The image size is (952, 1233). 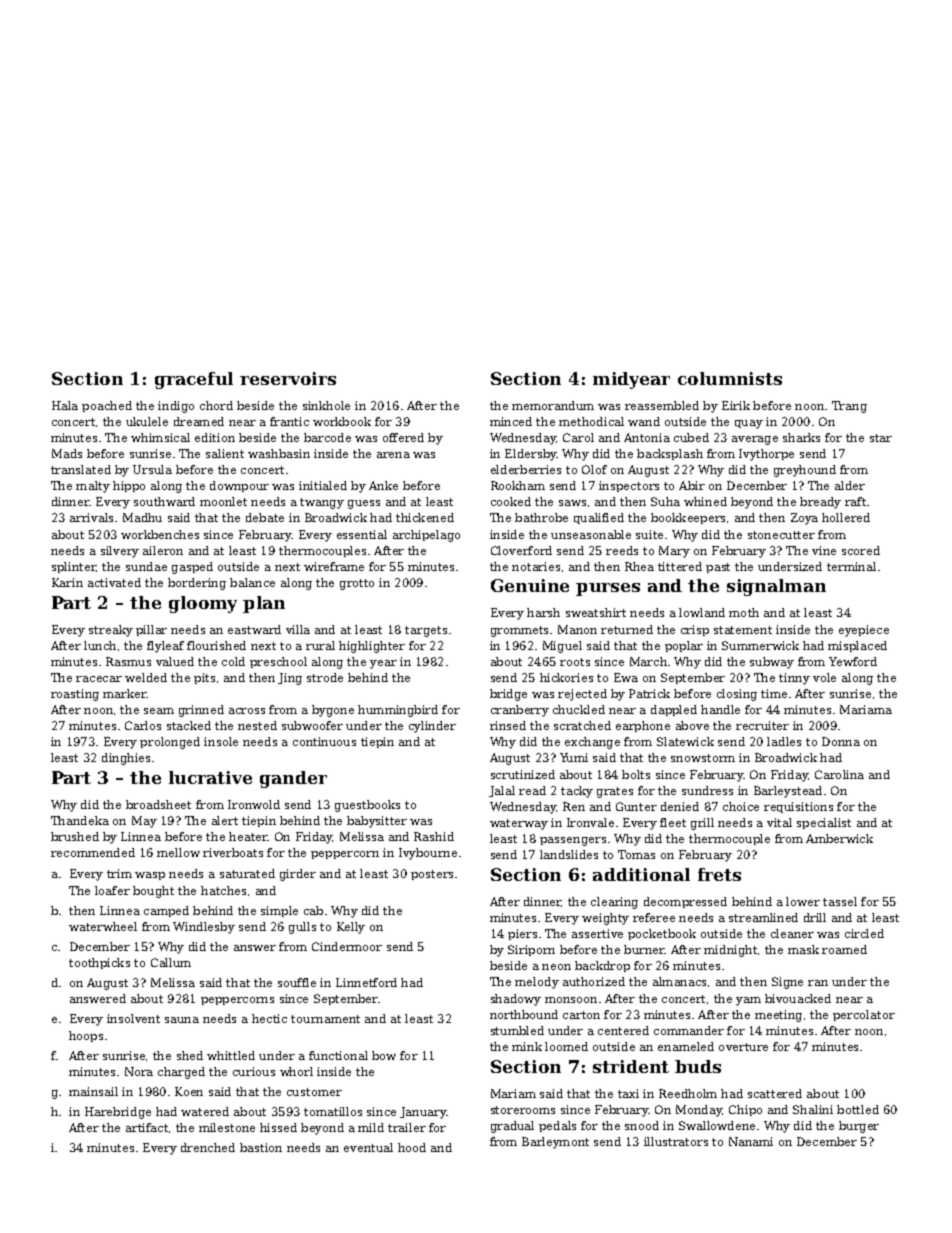 What do you see at coordinates (67, 453) in the screenshot?
I see `Mads` at bounding box center [67, 453].
